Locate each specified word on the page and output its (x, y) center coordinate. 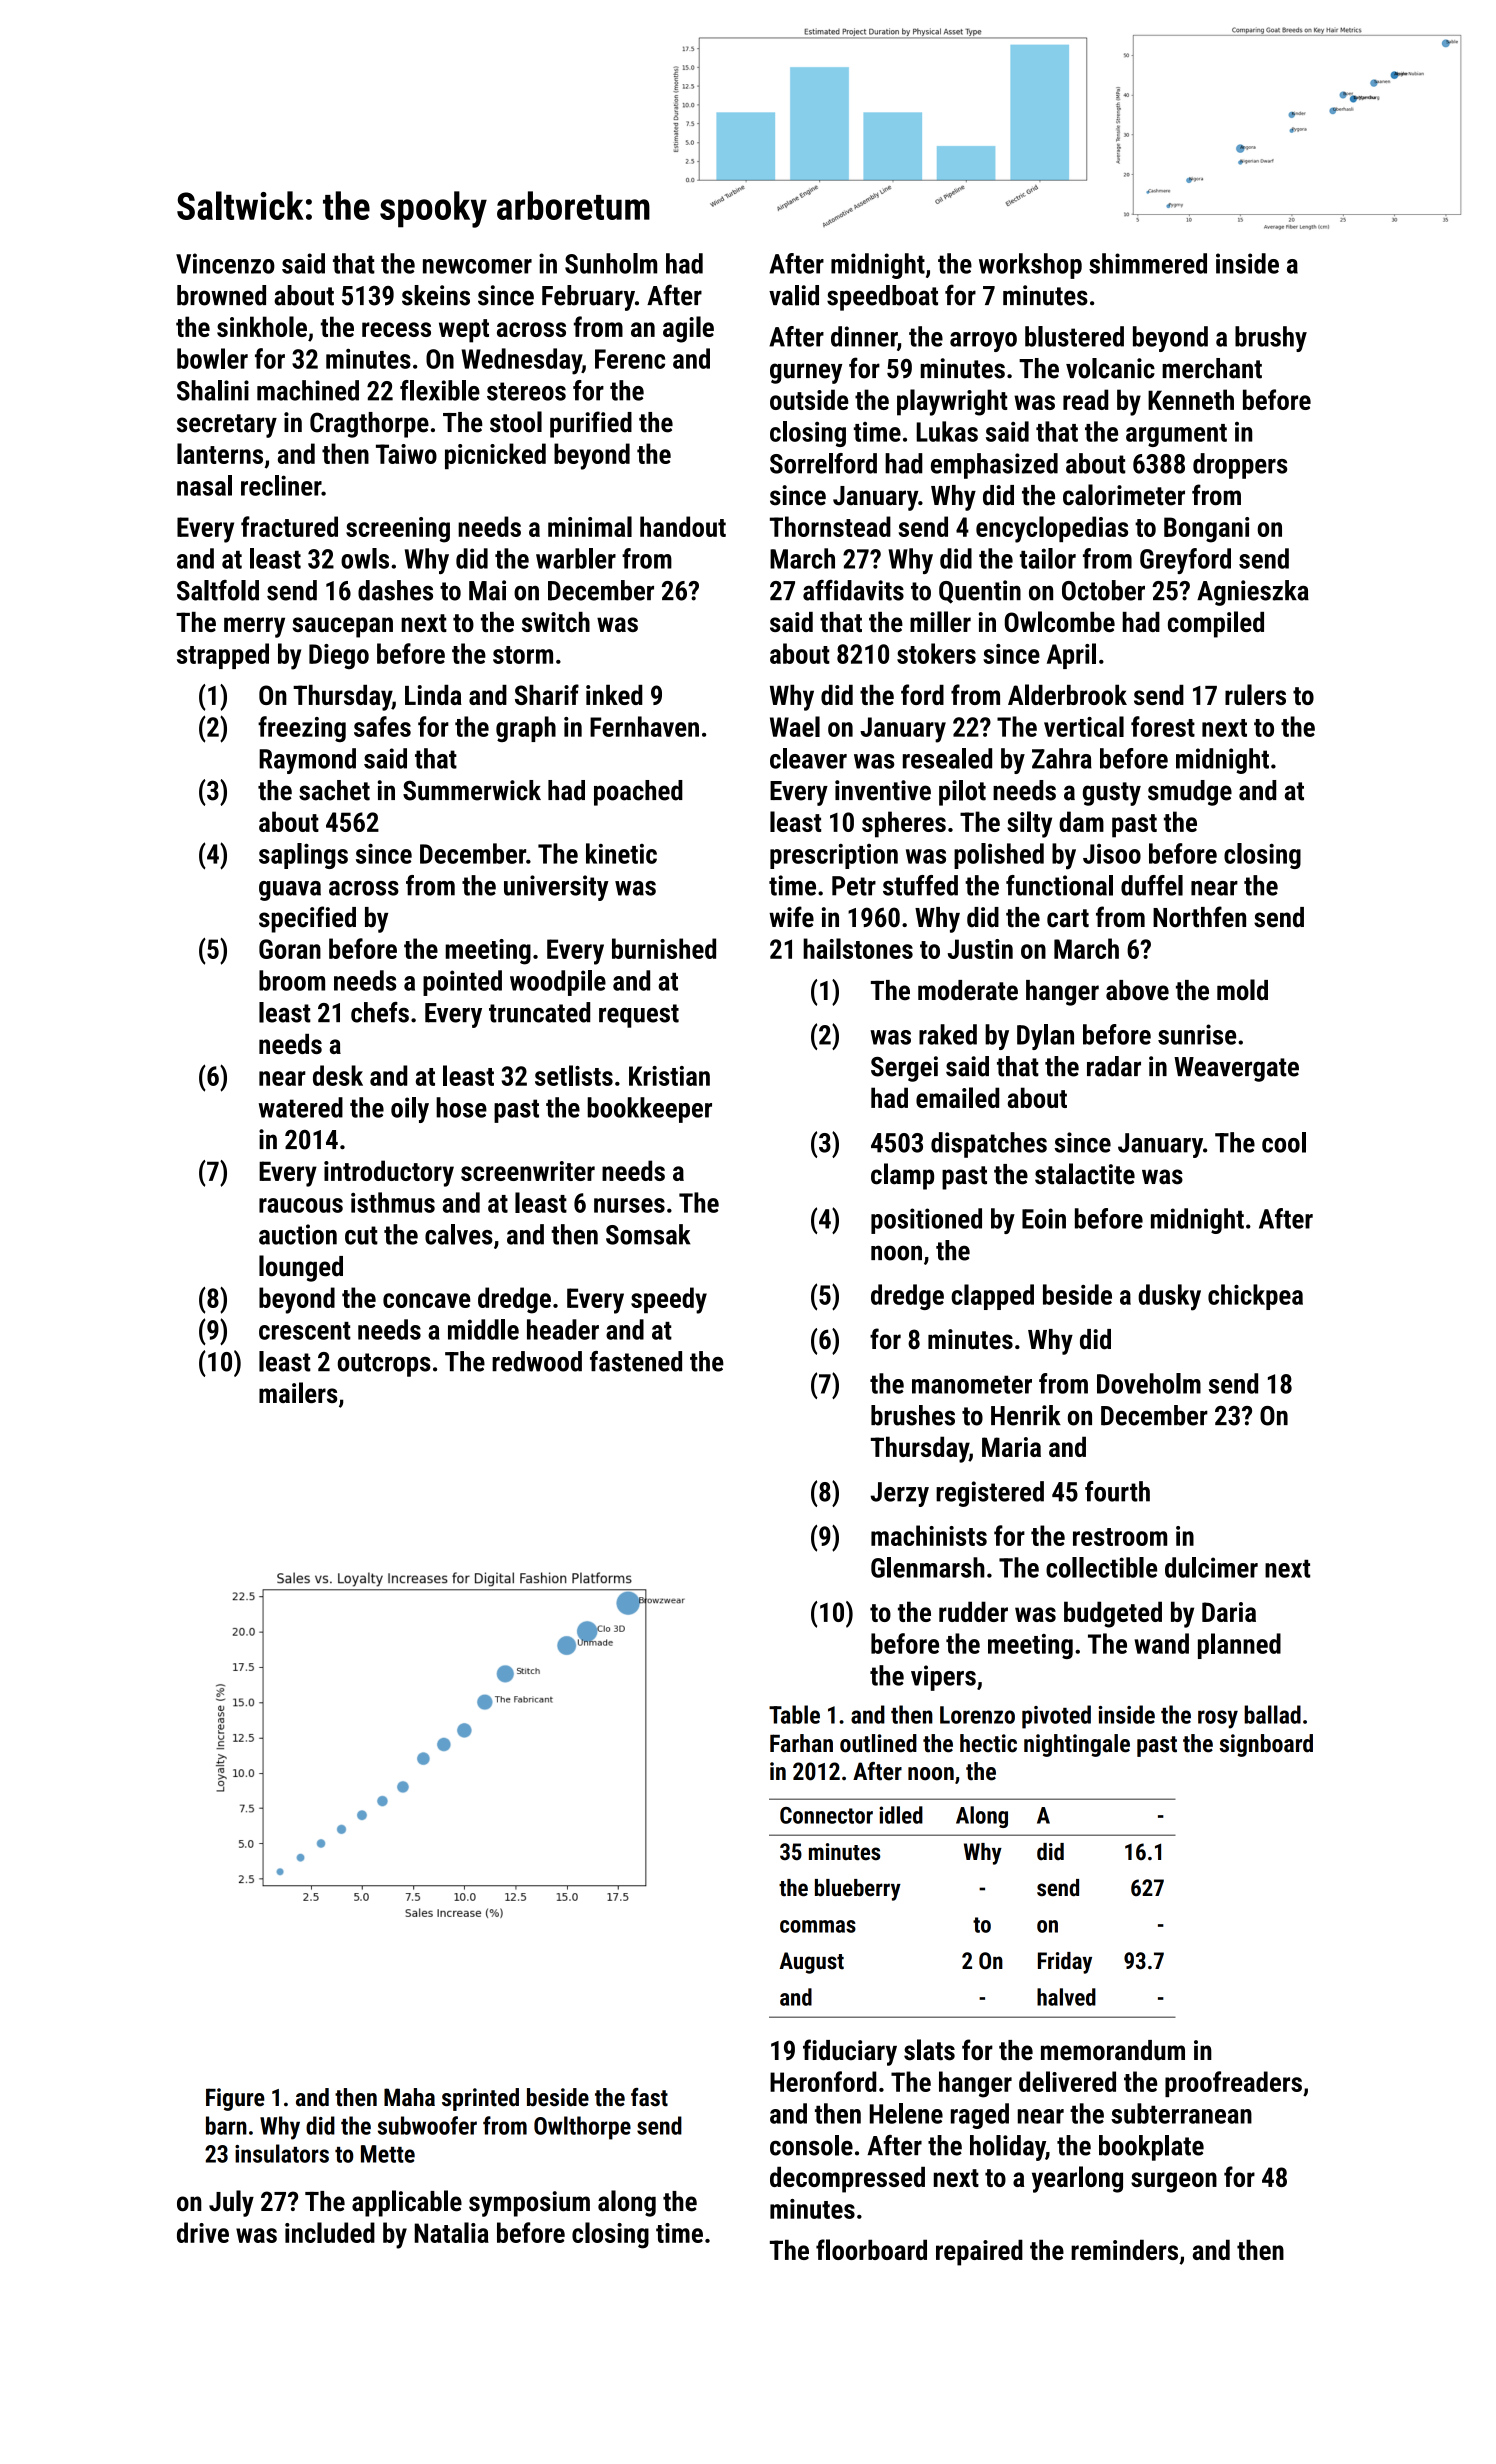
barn (226, 2125)
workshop (1030, 266)
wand (1161, 1643)
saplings (303, 856)
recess (396, 329)
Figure (235, 2099)
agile (688, 329)
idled (901, 1815)
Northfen (1199, 917)
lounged (301, 1268)
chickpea (1255, 1297)
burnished (664, 948)
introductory (389, 1173)
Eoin (1044, 1218)
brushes (913, 1415)
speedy (669, 1300)
